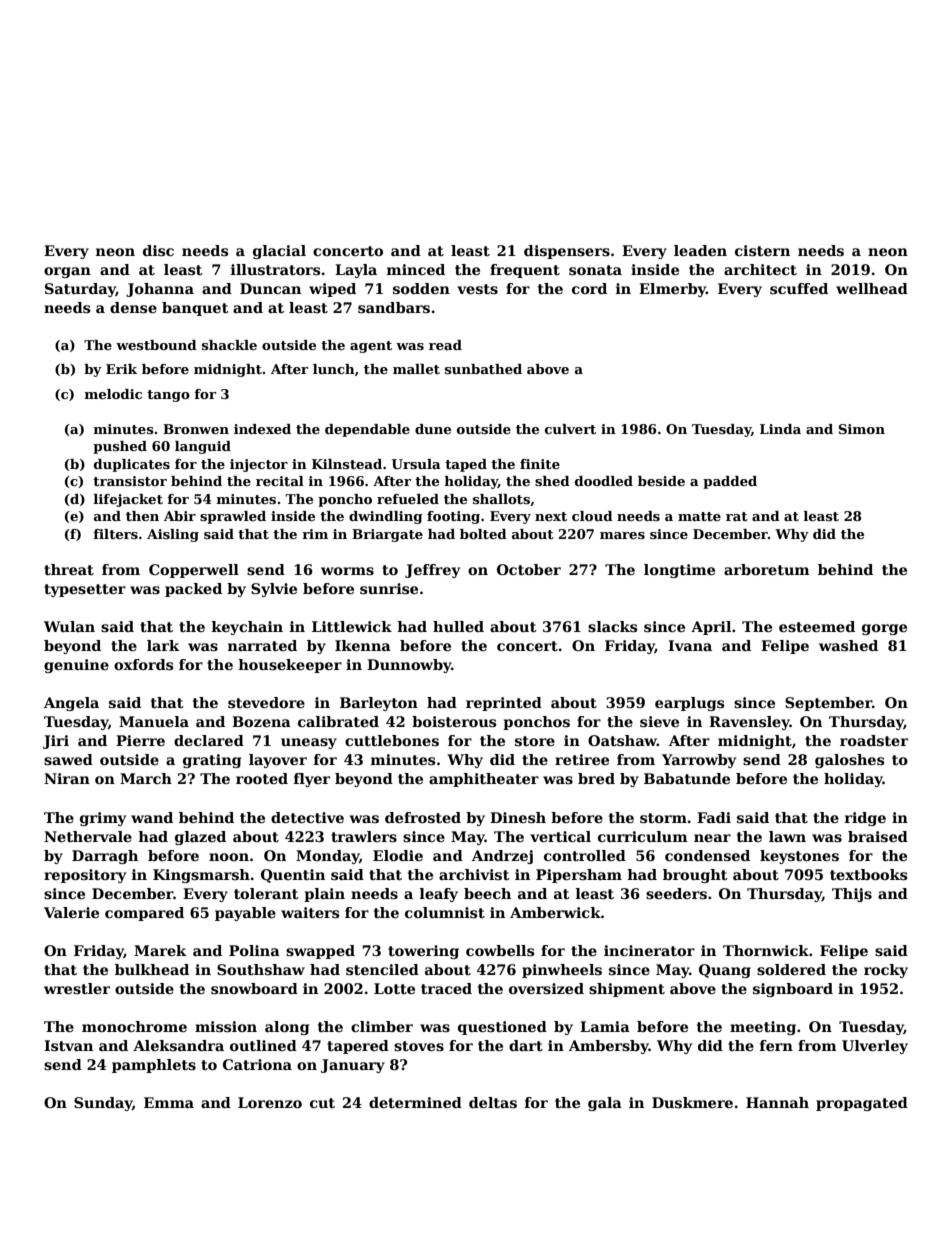  What do you see at coordinates (483, 369) in the screenshot?
I see `sunbathed` at bounding box center [483, 369].
